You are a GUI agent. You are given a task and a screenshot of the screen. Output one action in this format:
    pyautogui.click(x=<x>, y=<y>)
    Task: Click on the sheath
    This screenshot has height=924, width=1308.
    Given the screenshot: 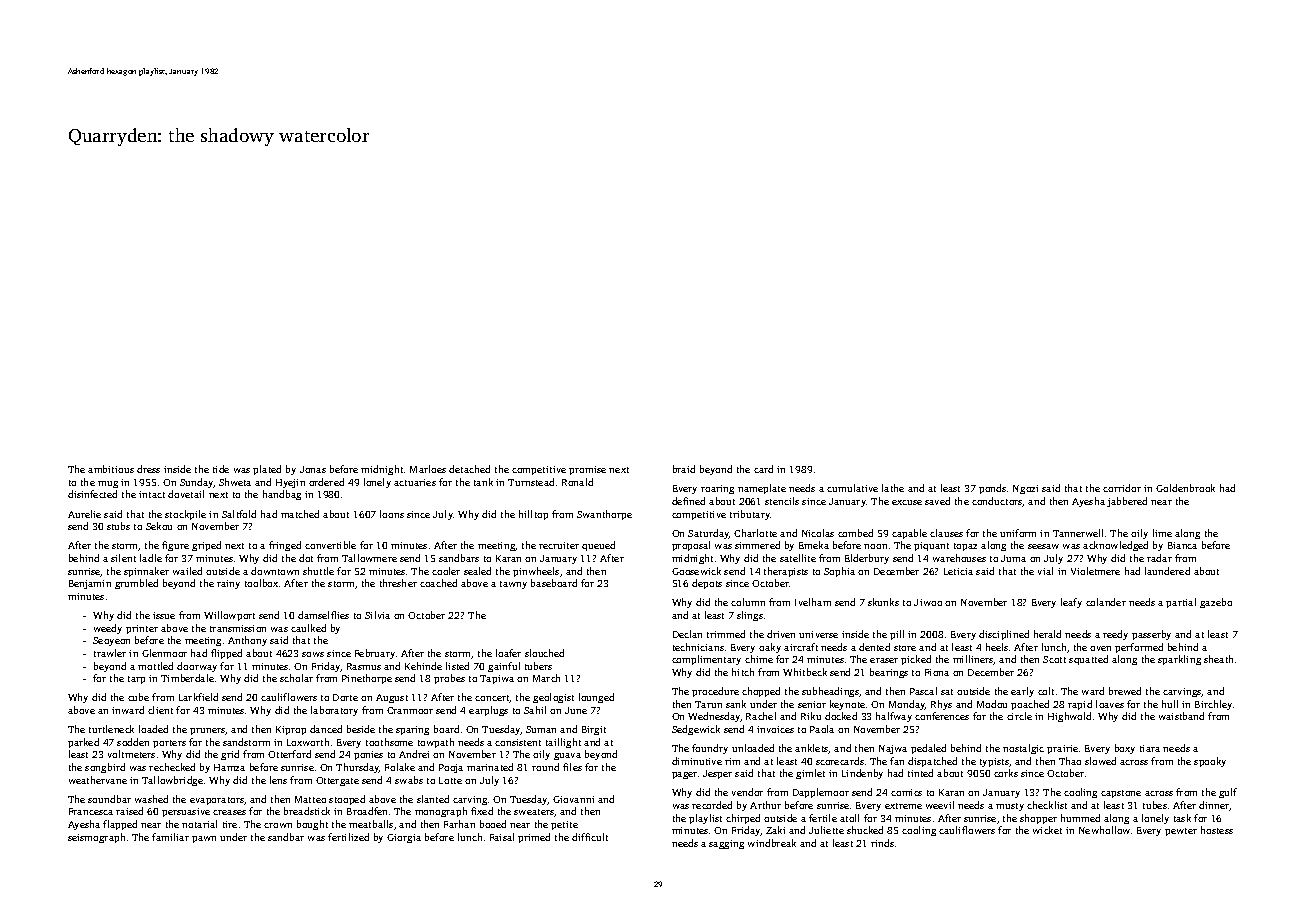 What is the action you would take?
    pyautogui.click(x=1218, y=659)
